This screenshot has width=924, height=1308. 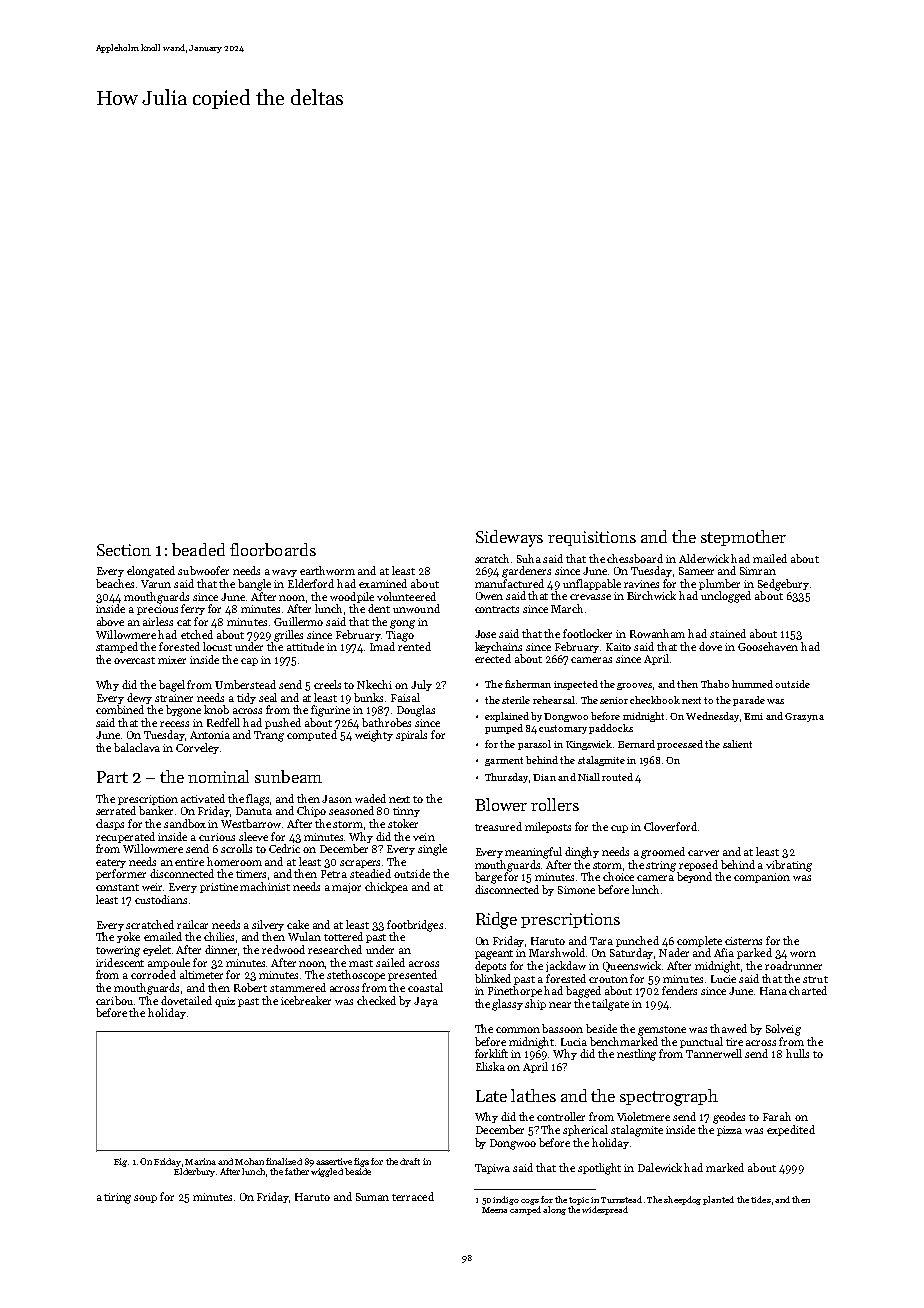 I want to click on eatery, so click(x=111, y=863).
